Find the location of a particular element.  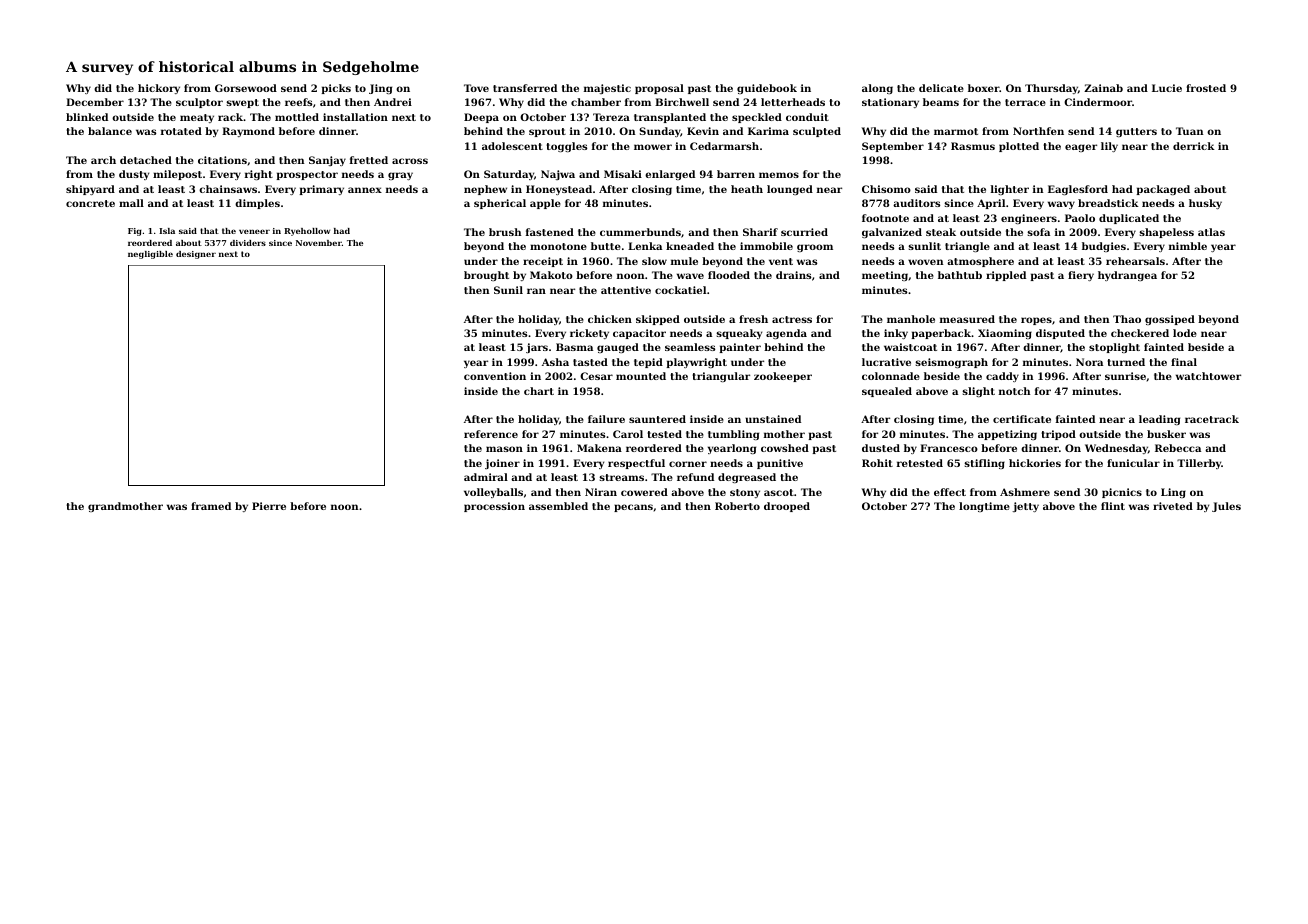

framed is located at coordinates (211, 506).
